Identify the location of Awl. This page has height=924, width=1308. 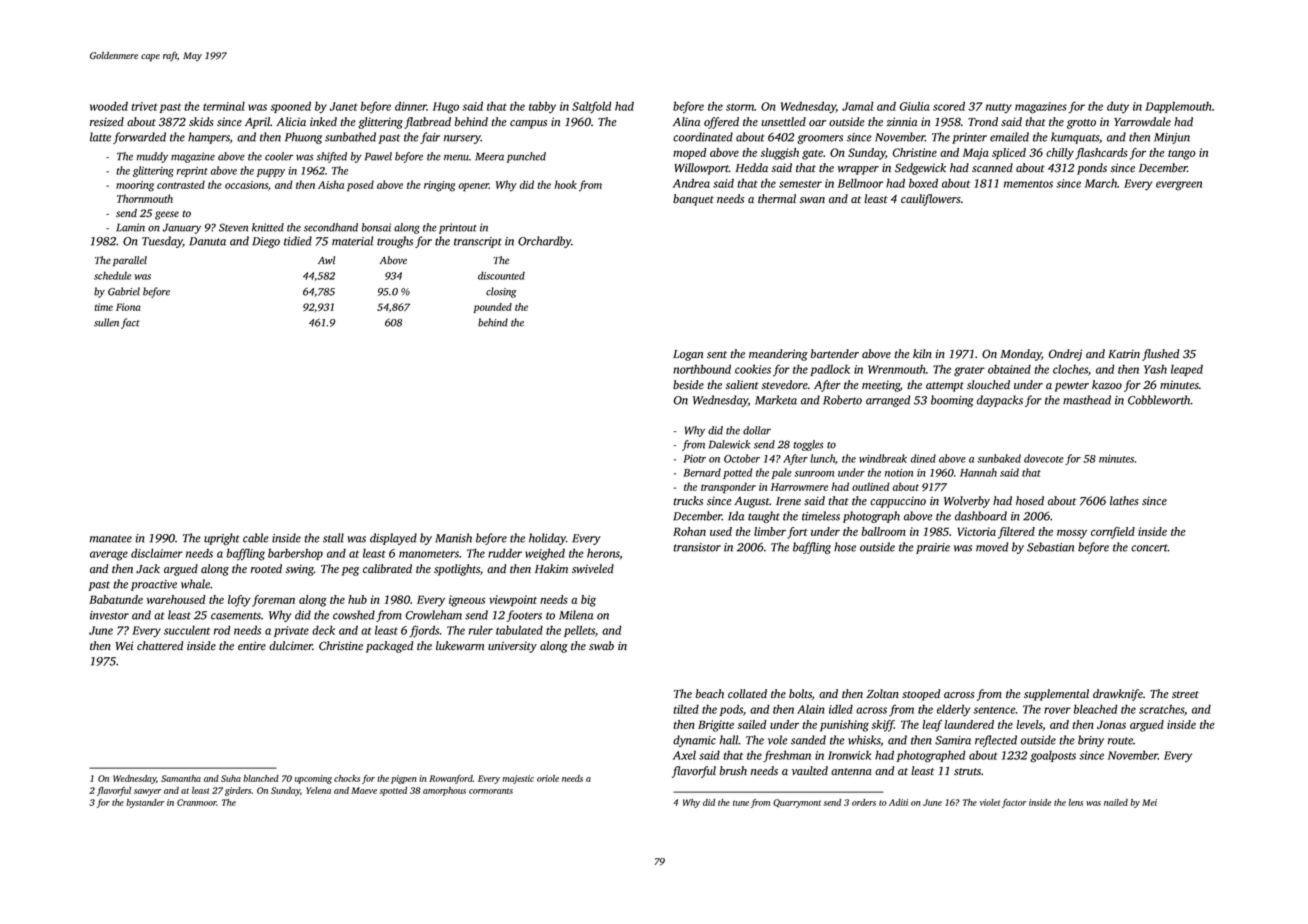
(326, 260).
